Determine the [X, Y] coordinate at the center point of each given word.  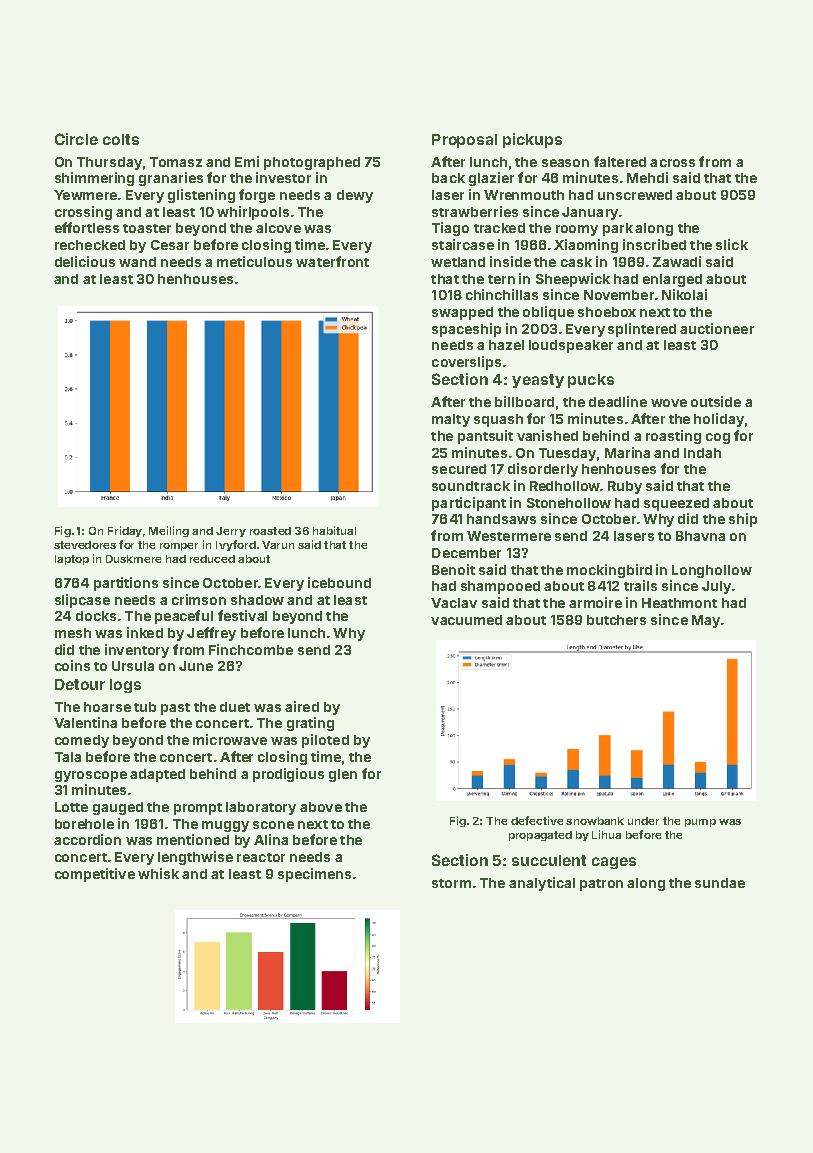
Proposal [464, 141]
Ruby [625, 487]
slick [732, 244]
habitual [334, 530]
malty [451, 420]
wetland [458, 262]
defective [537, 820]
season [565, 163]
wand [137, 262]
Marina [627, 452]
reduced [212, 559]
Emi [247, 161]
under [643, 821]
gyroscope [91, 776]
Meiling [169, 531]
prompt [198, 809]
